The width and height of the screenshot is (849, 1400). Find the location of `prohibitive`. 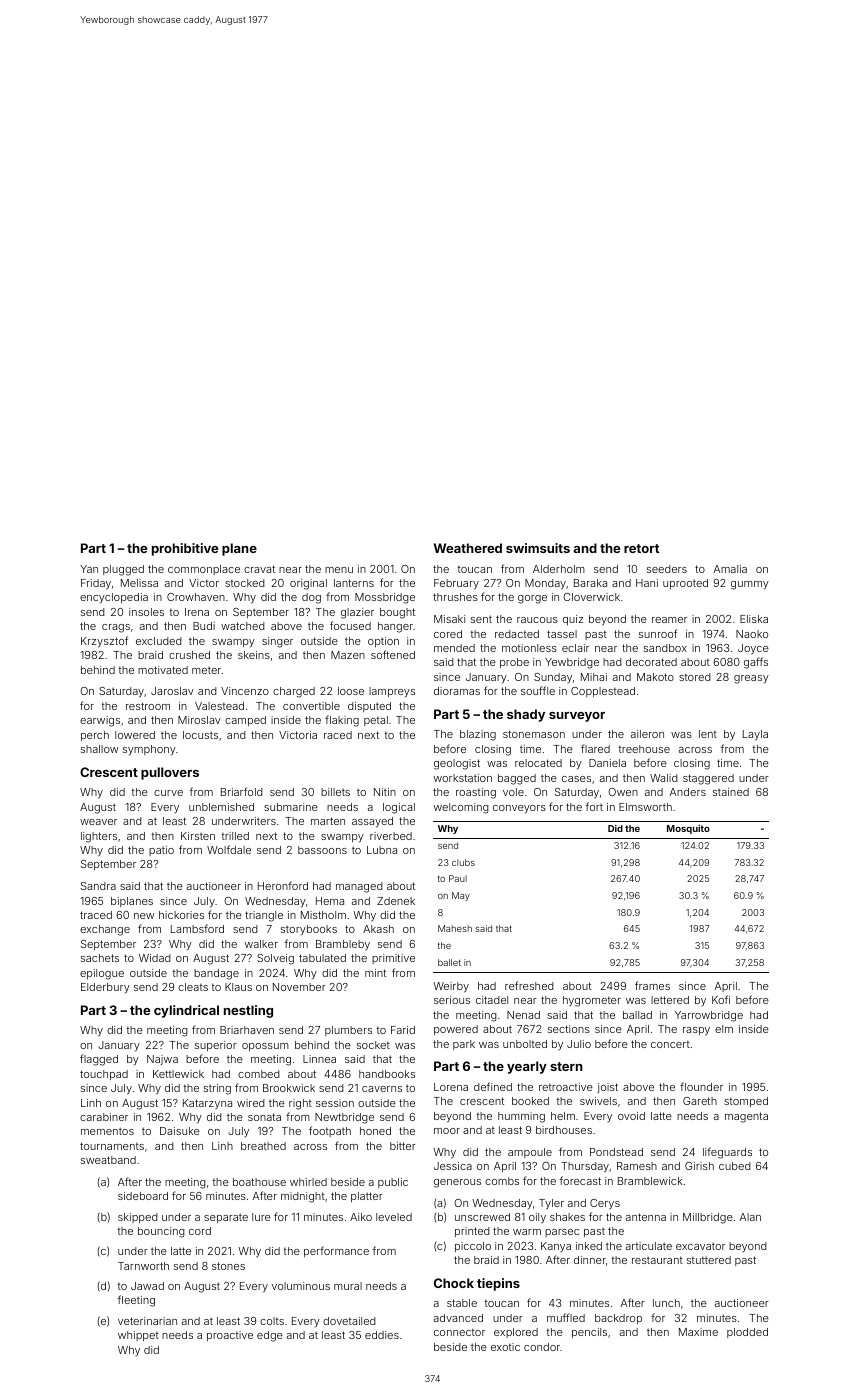

prohibitive is located at coordinates (185, 549).
